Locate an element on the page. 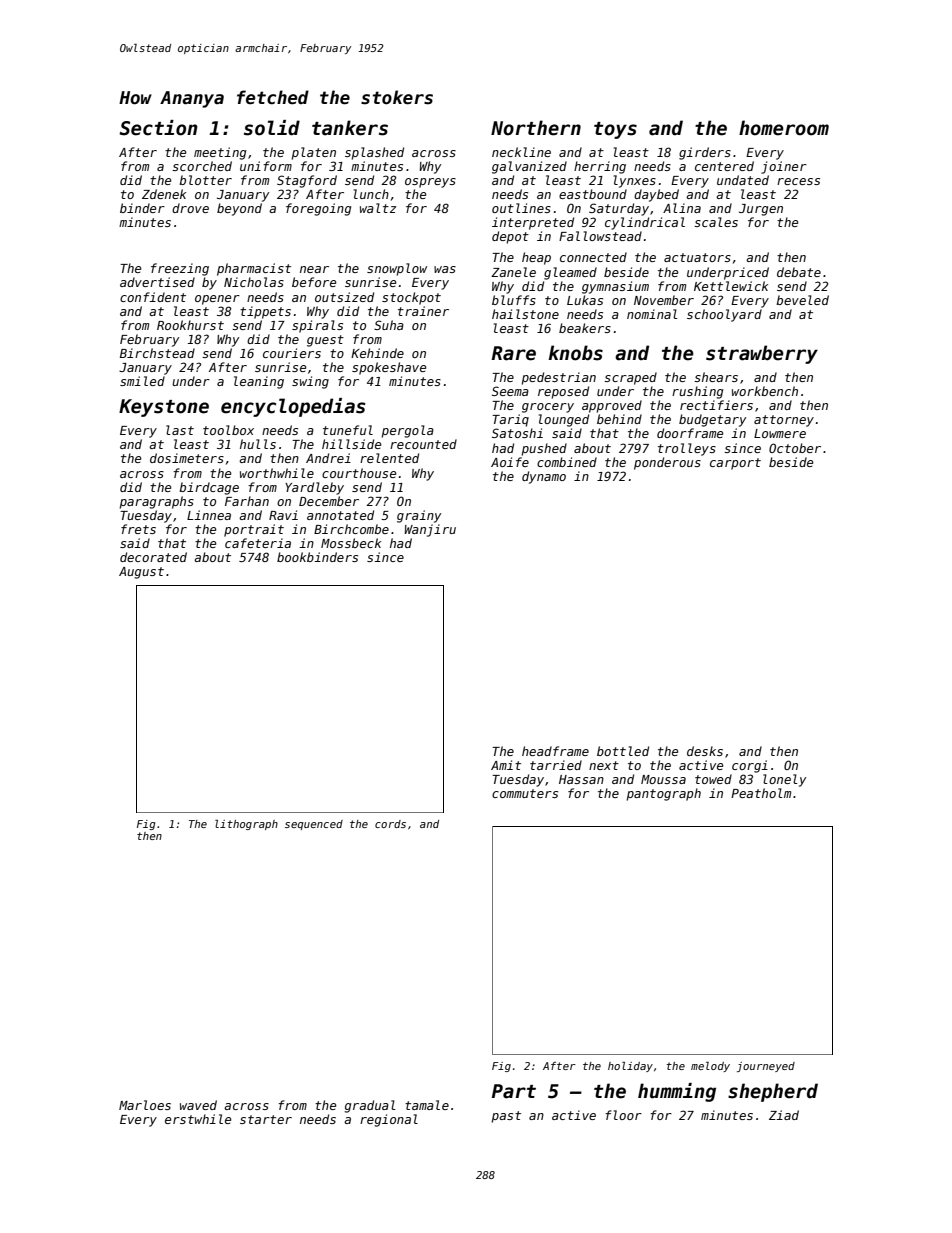 This image has height=1233, width=952. sequenced is located at coordinates (314, 825).
